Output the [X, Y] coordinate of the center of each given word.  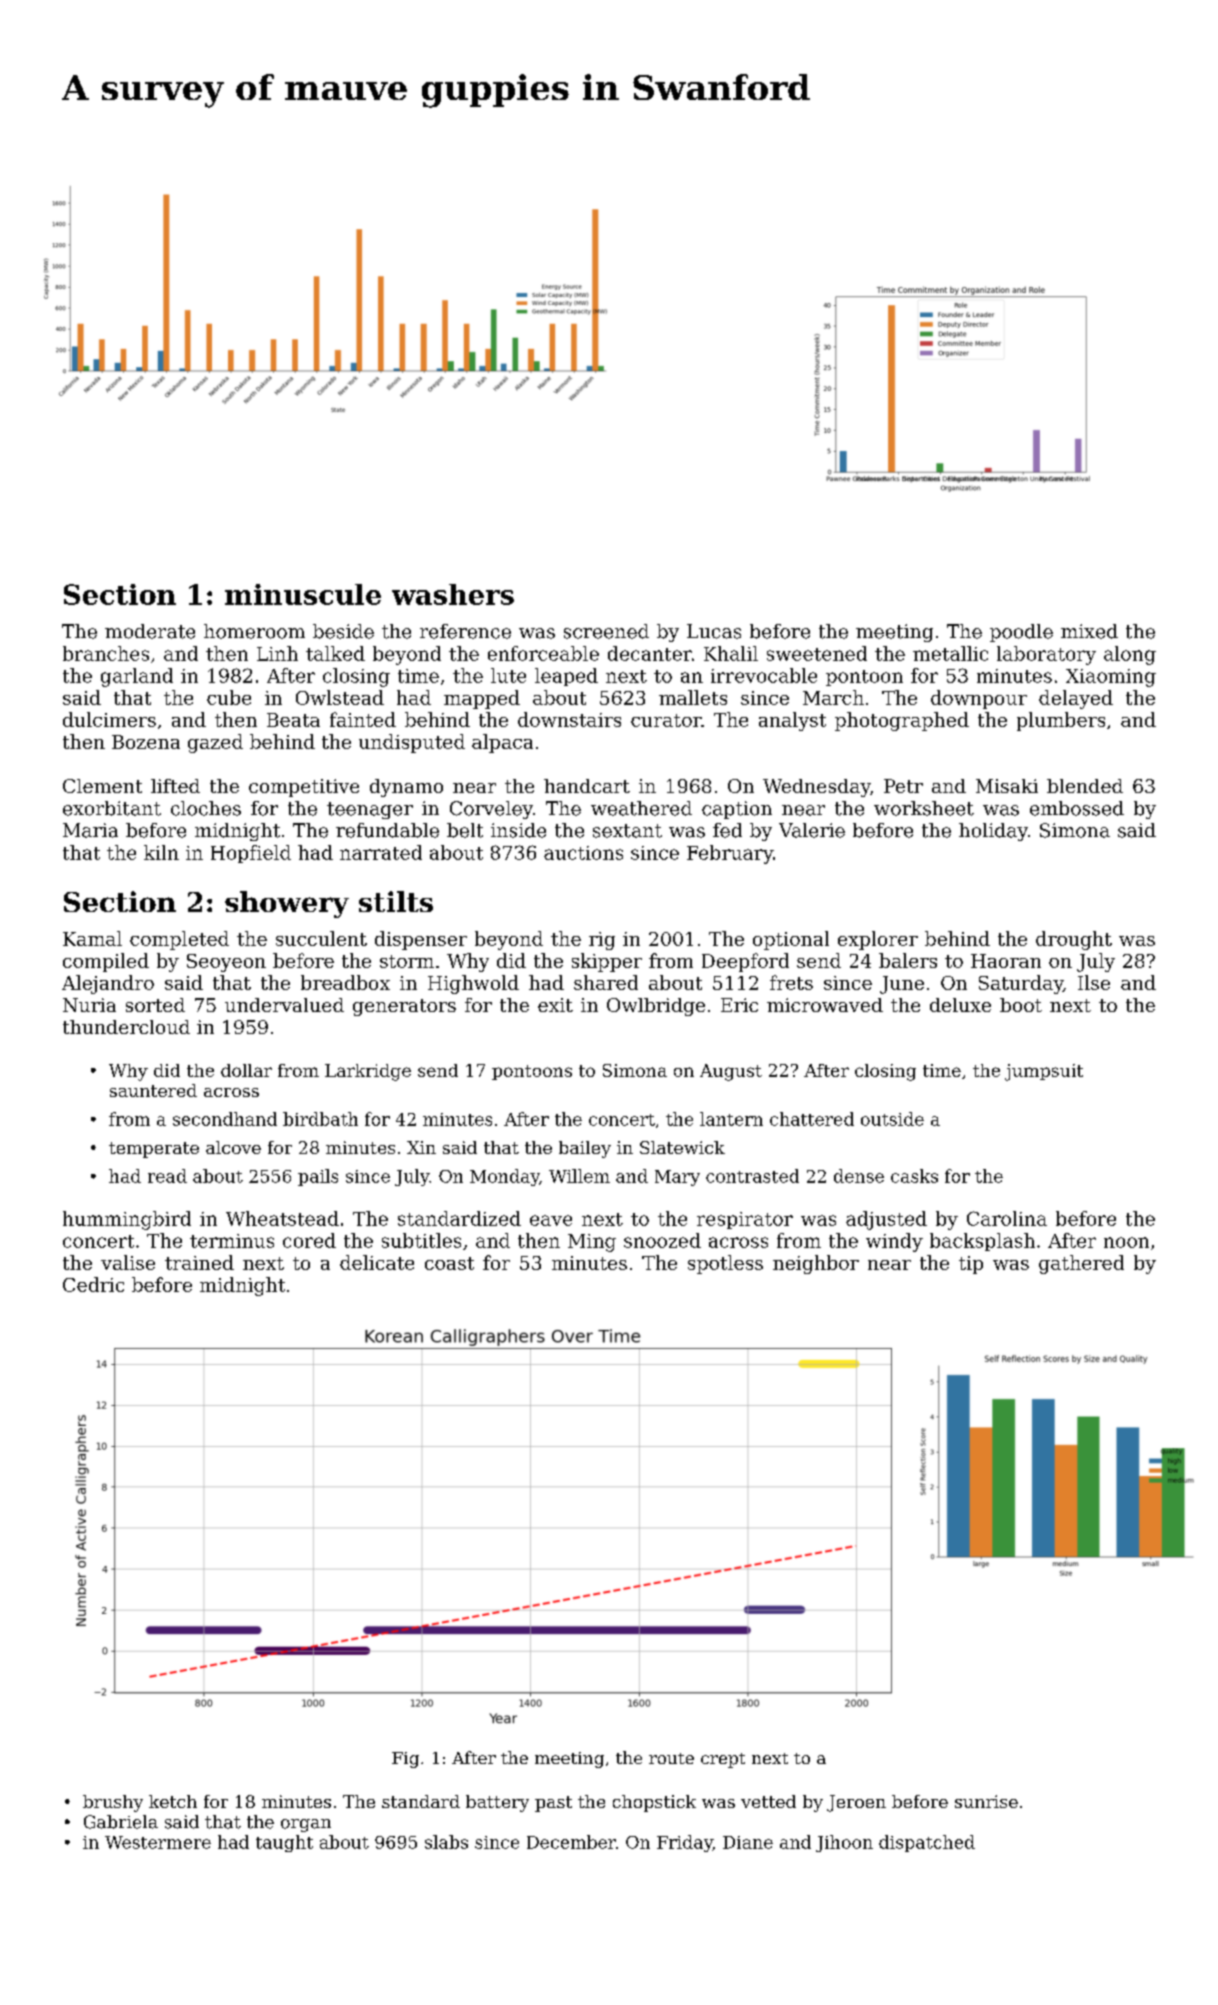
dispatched [927, 1843]
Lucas [714, 631]
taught [284, 1843]
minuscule [303, 594]
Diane [748, 1842]
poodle [1021, 633]
